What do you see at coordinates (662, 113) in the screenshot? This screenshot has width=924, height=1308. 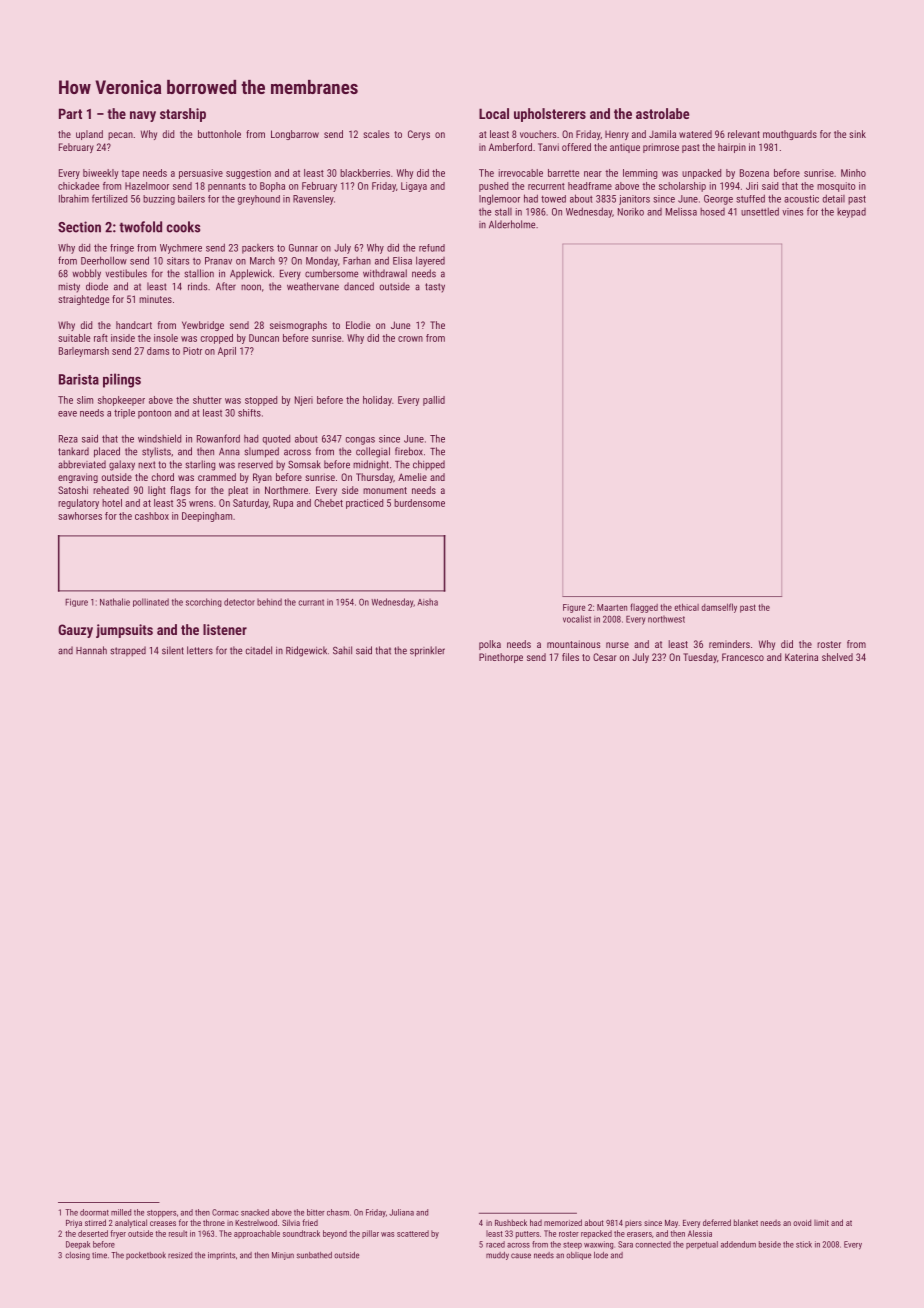 I see `astrolabe` at bounding box center [662, 113].
